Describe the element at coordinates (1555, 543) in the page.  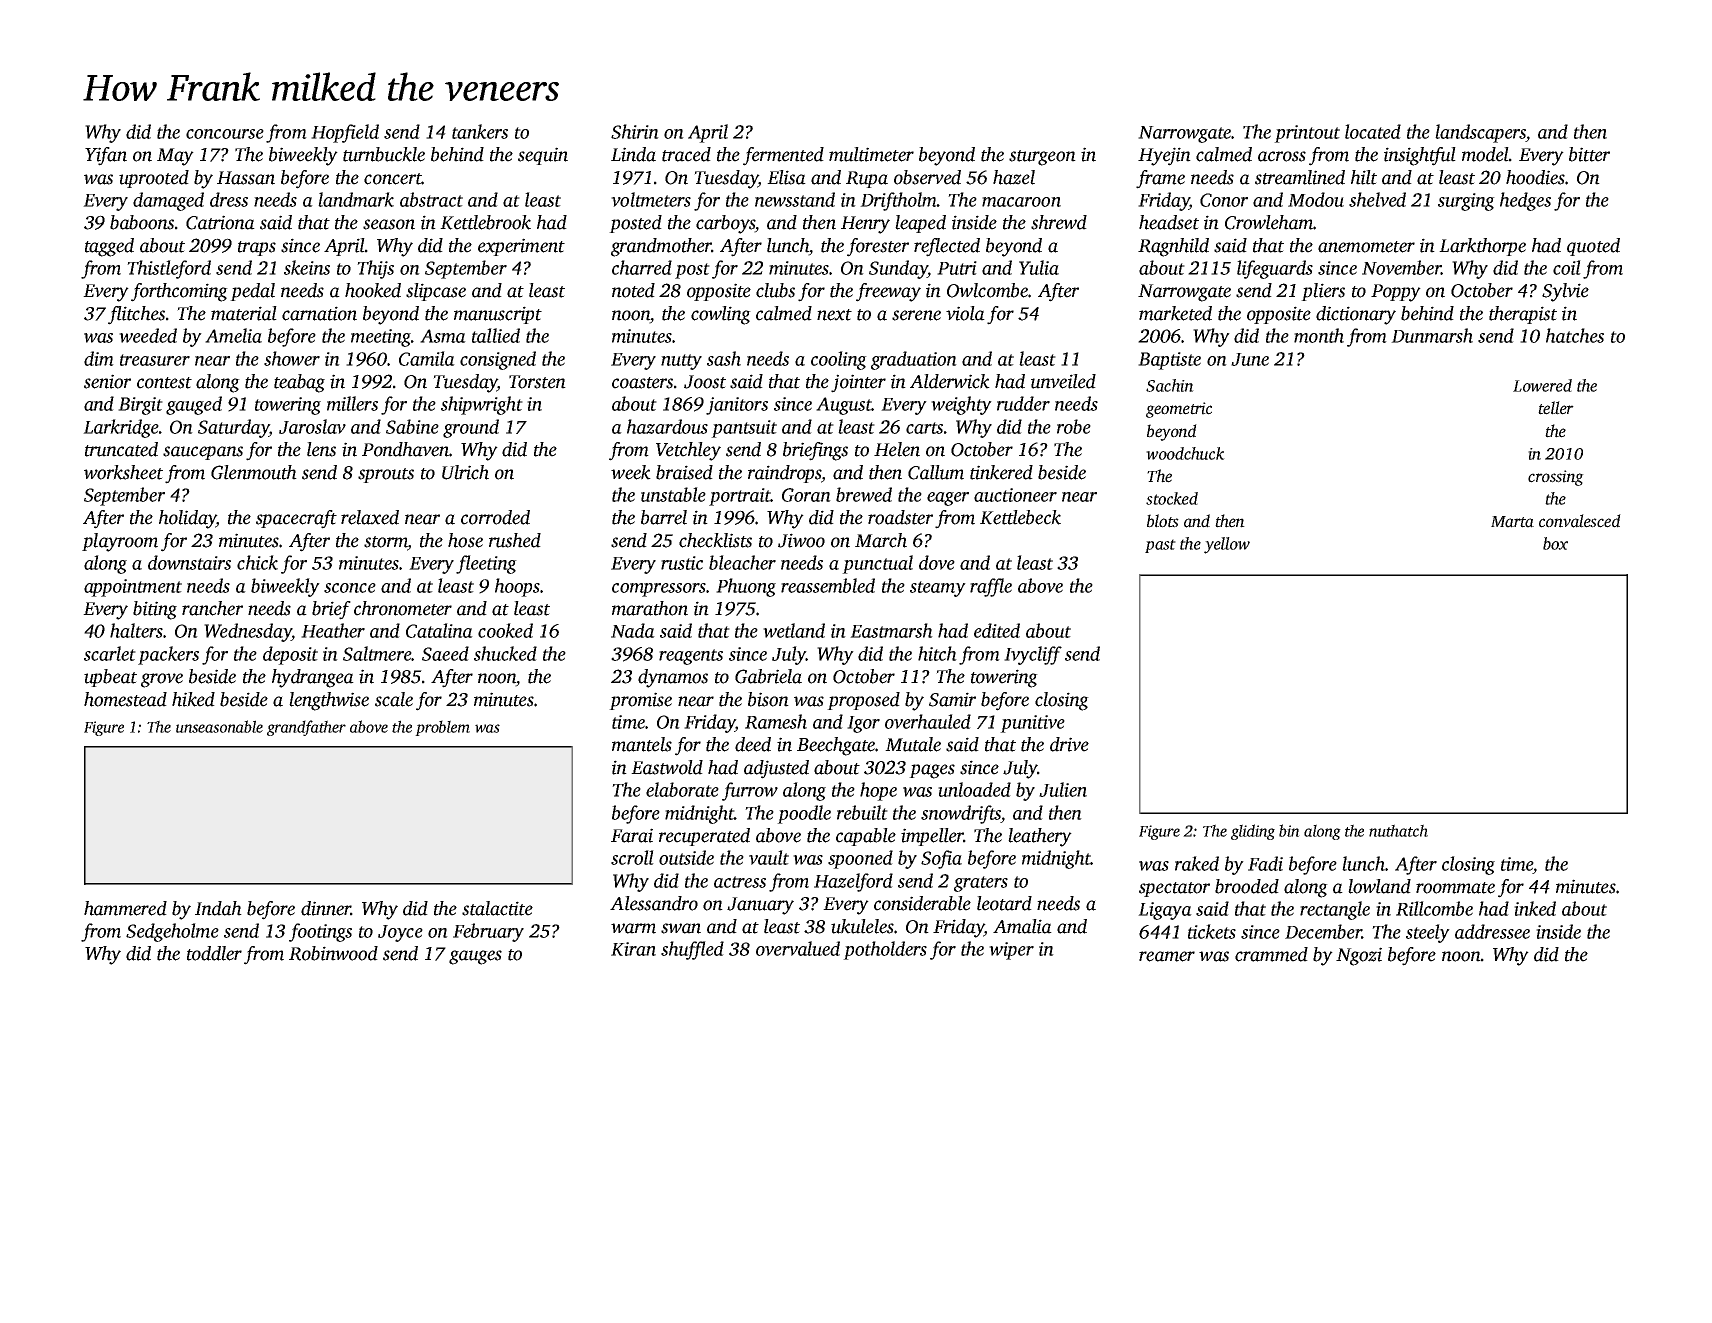
I see `box` at that location.
